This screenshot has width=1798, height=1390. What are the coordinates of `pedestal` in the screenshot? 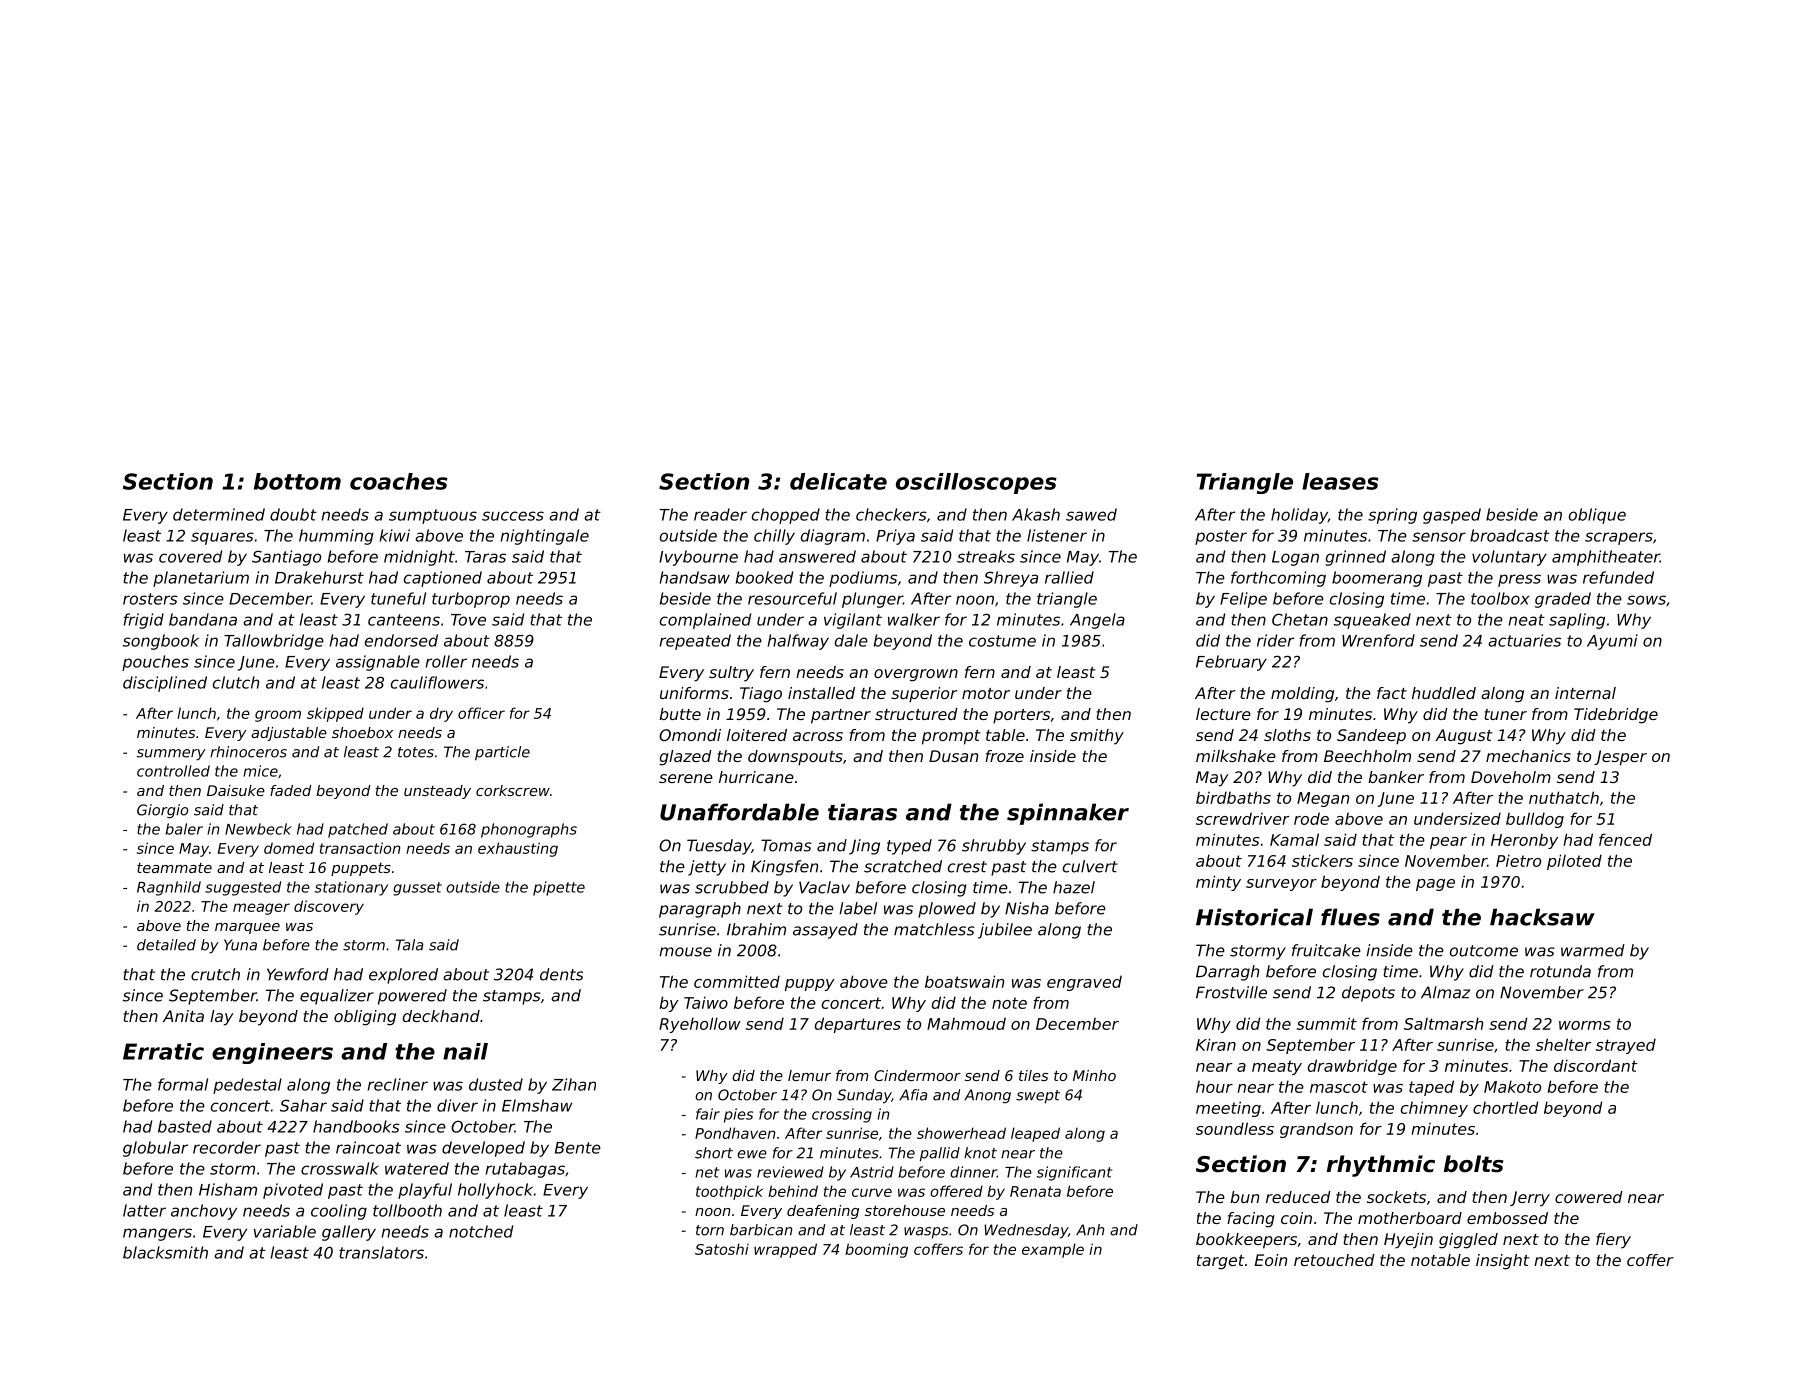 It's located at (247, 1086).
